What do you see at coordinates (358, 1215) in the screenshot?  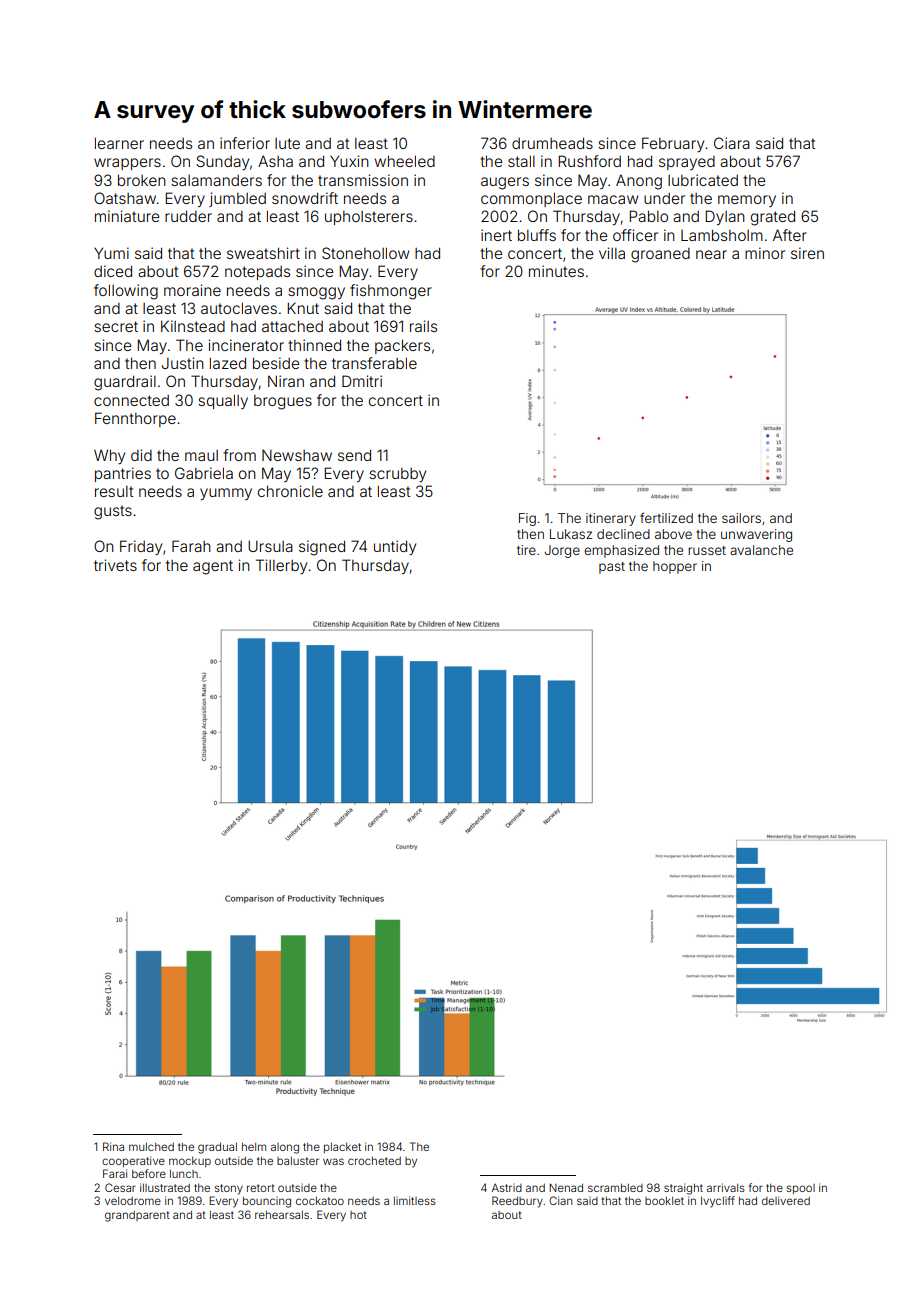 I see `hot` at bounding box center [358, 1215].
